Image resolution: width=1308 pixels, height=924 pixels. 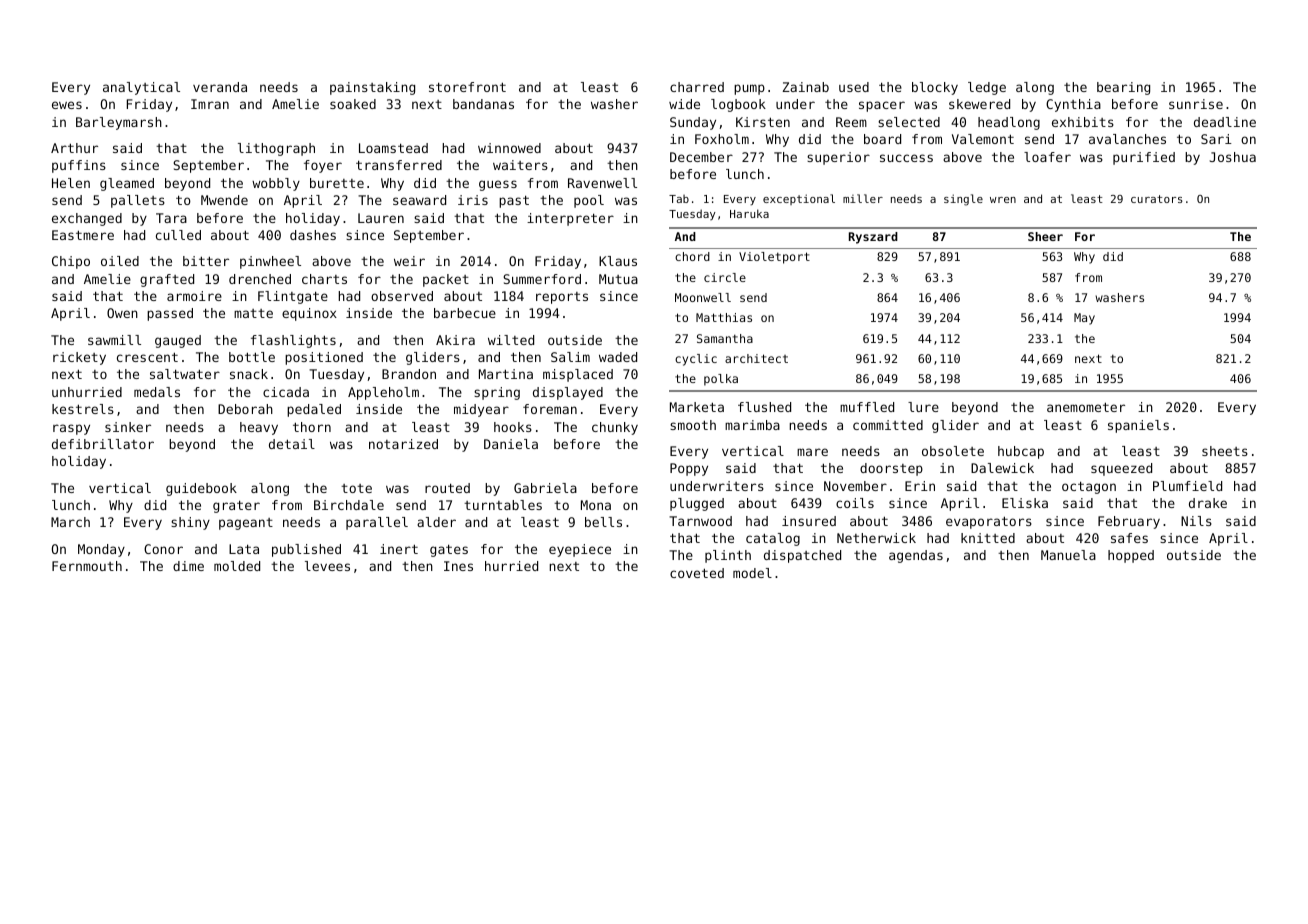 What do you see at coordinates (71, 262) in the image?
I see `Chipo` at bounding box center [71, 262].
